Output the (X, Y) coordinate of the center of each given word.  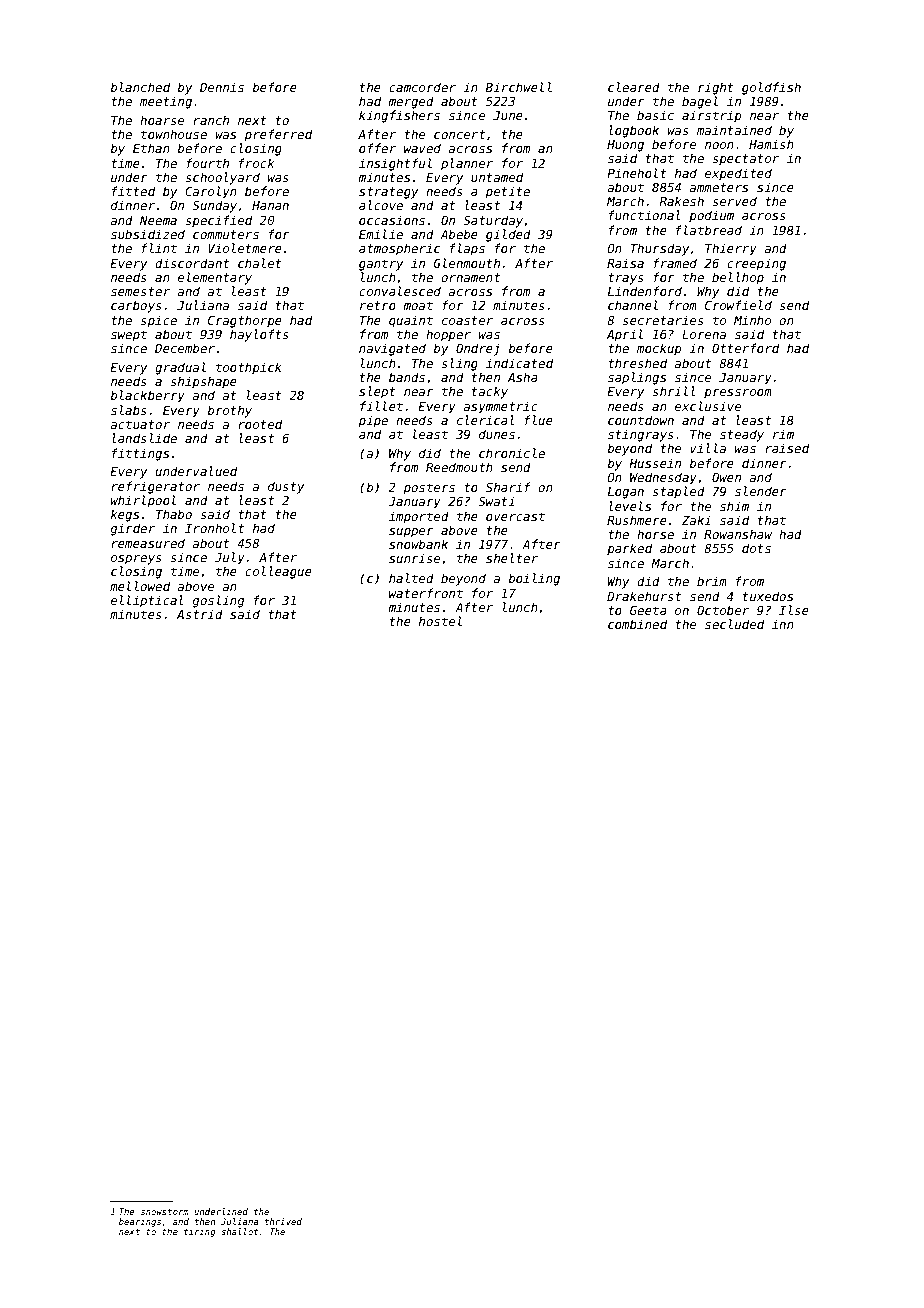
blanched (140, 87)
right (716, 88)
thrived (283, 1221)
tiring (200, 1232)
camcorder (422, 87)
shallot (239, 1231)
